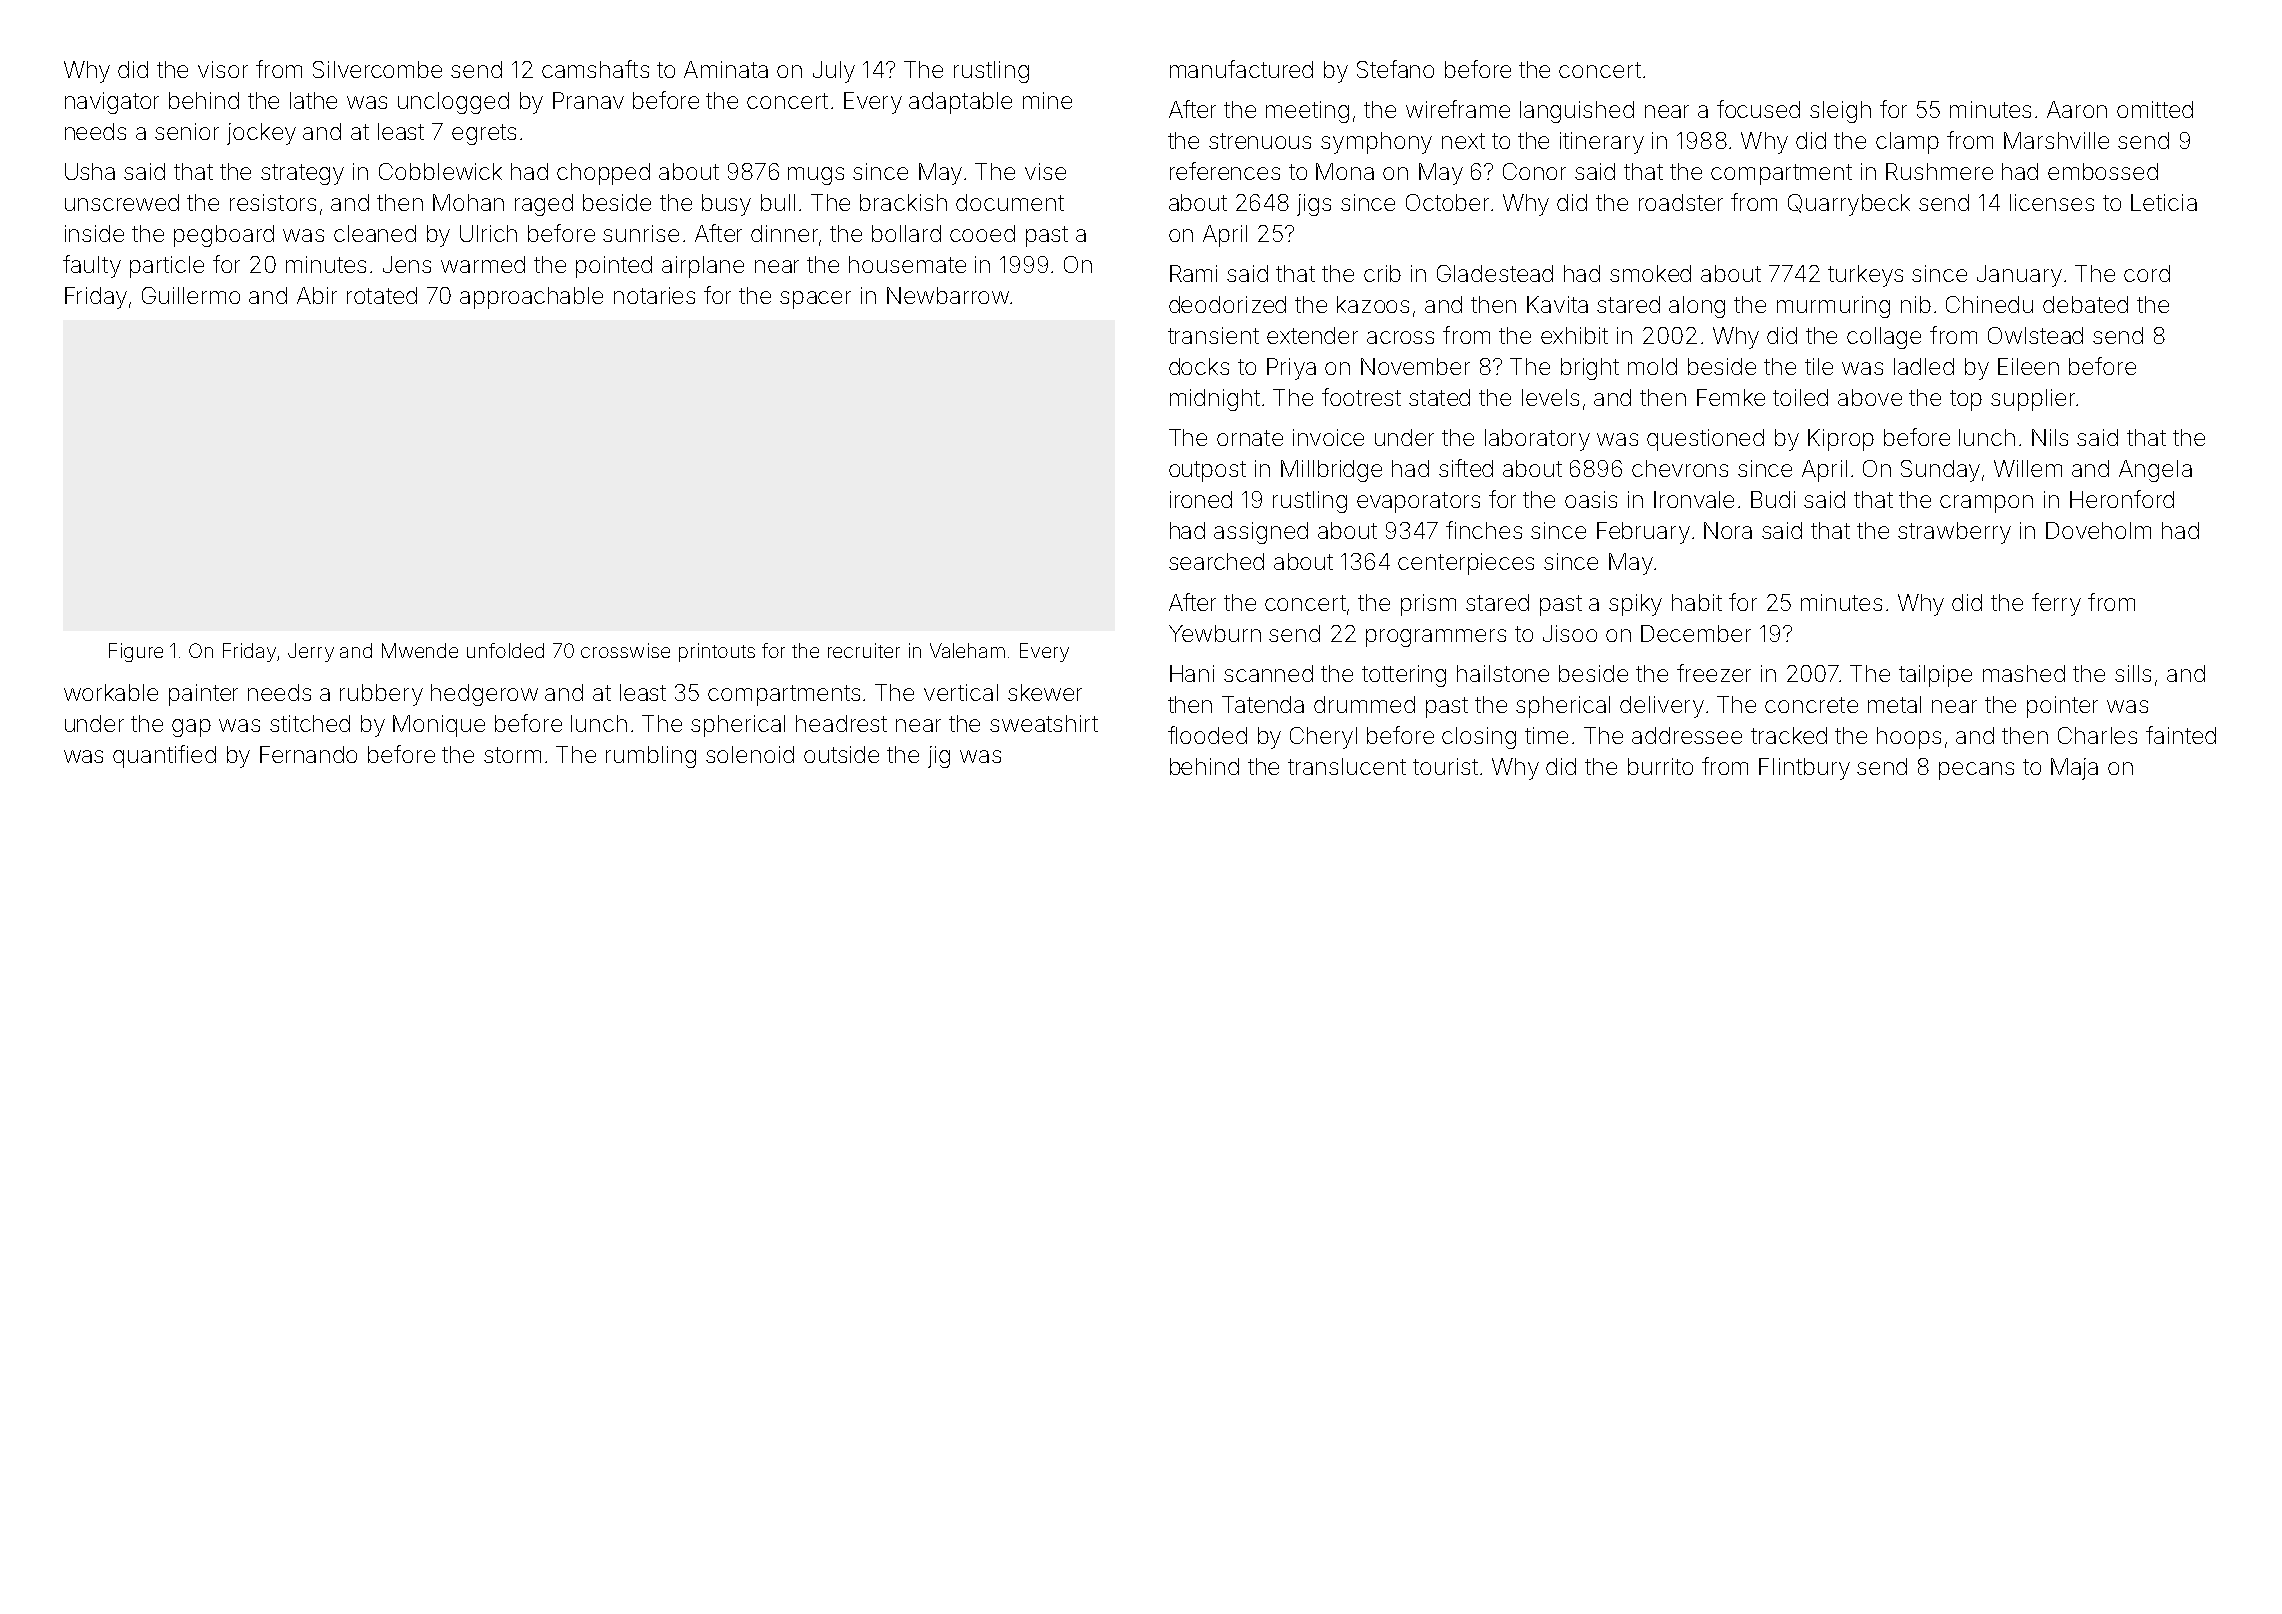 This page has width=2282, height=1614. What do you see at coordinates (2155, 109) in the page?
I see `omitted` at bounding box center [2155, 109].
